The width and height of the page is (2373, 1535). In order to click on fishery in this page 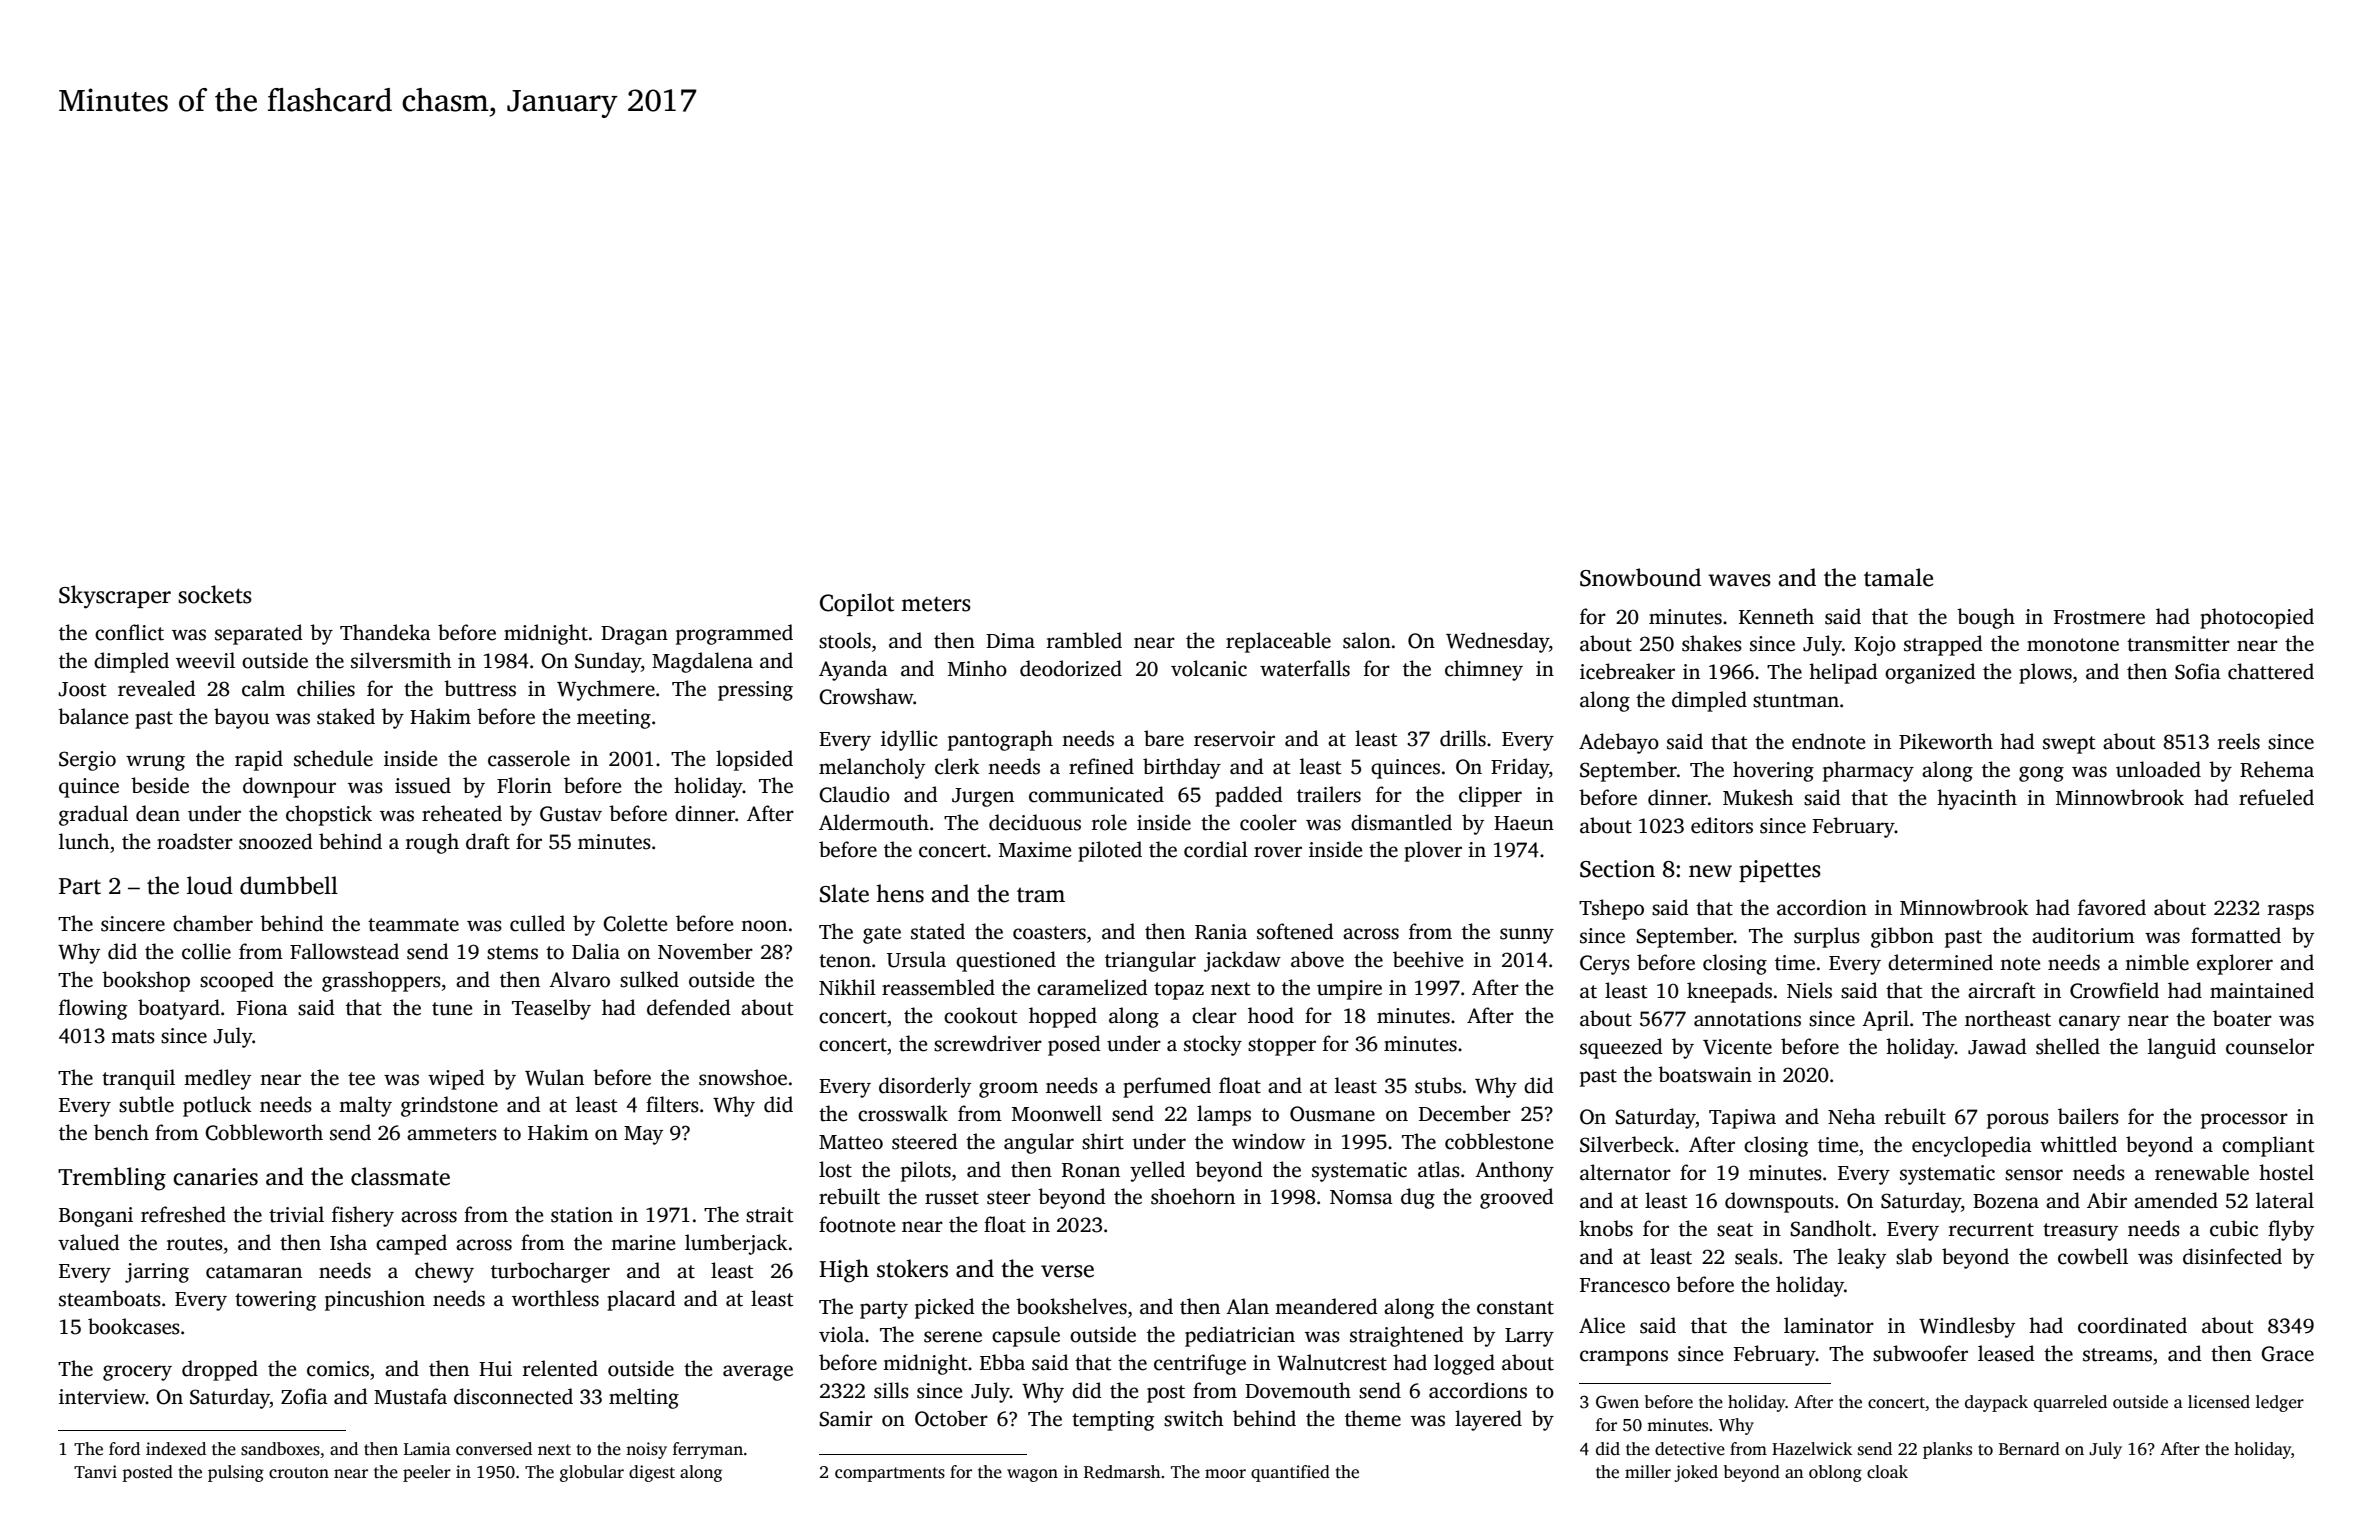, I will do `click(363, 1216)`.
